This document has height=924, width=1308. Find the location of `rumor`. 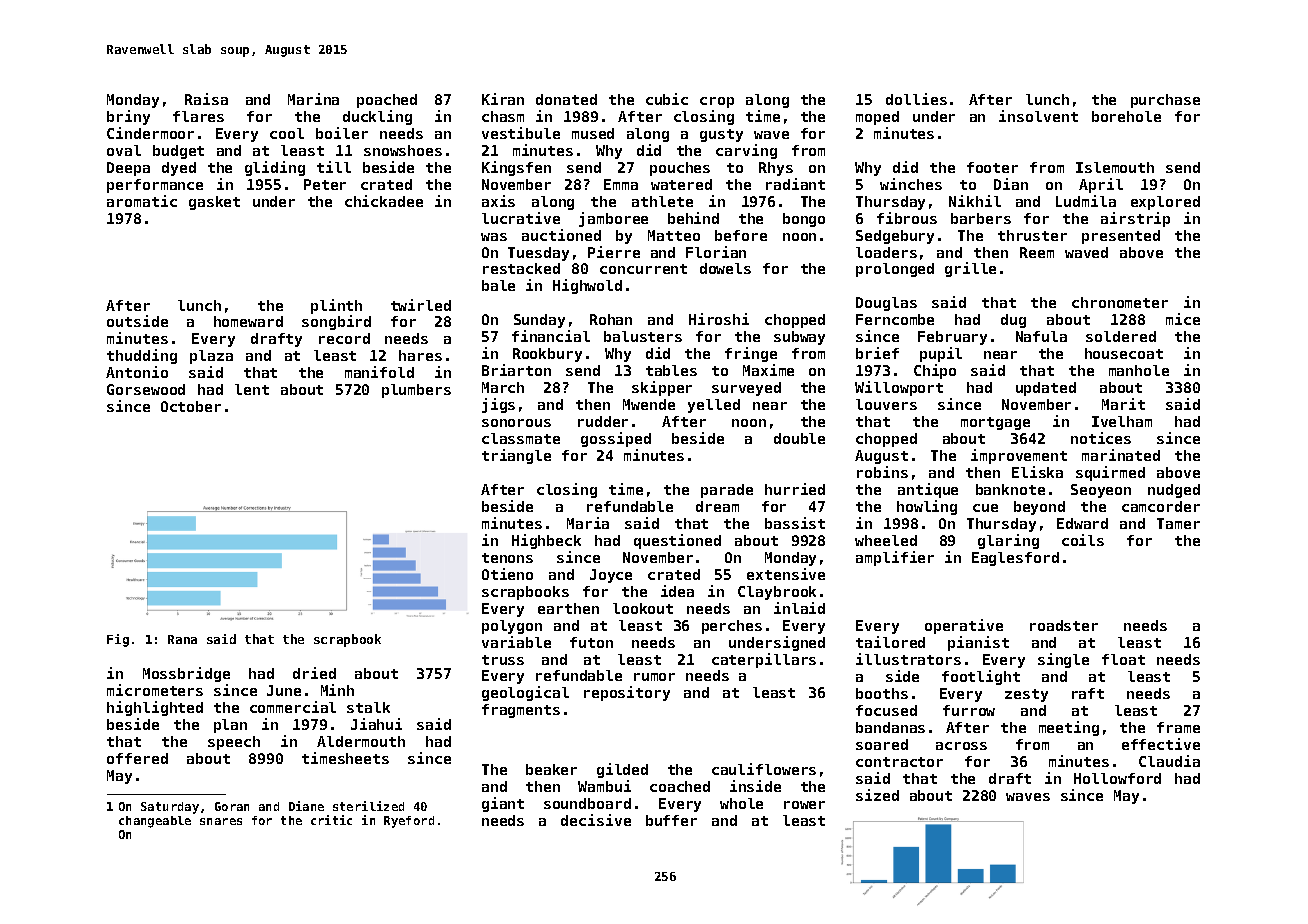

rumor is located at coordinates (654, 677).
